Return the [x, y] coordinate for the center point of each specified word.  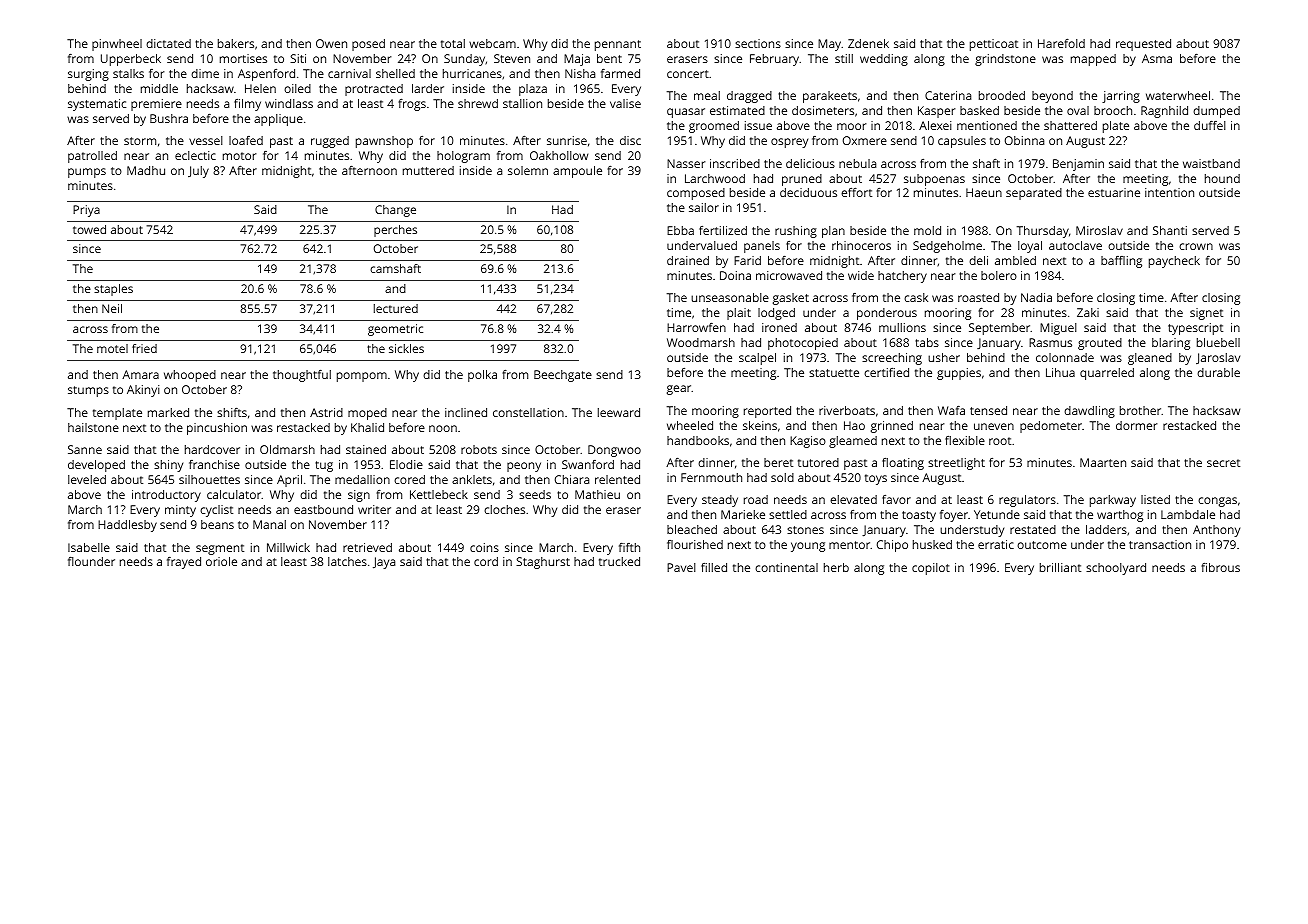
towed [89, 229]
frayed [184, 563]
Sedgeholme [947, 247]
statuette [834, 373]
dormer [1137, 425]
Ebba [680, 230]
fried [144, 348]
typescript [1195, 329]
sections [758, 43]
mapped [1093, 60]
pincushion [217, 429]
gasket [791, 299]
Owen [331, 43]
